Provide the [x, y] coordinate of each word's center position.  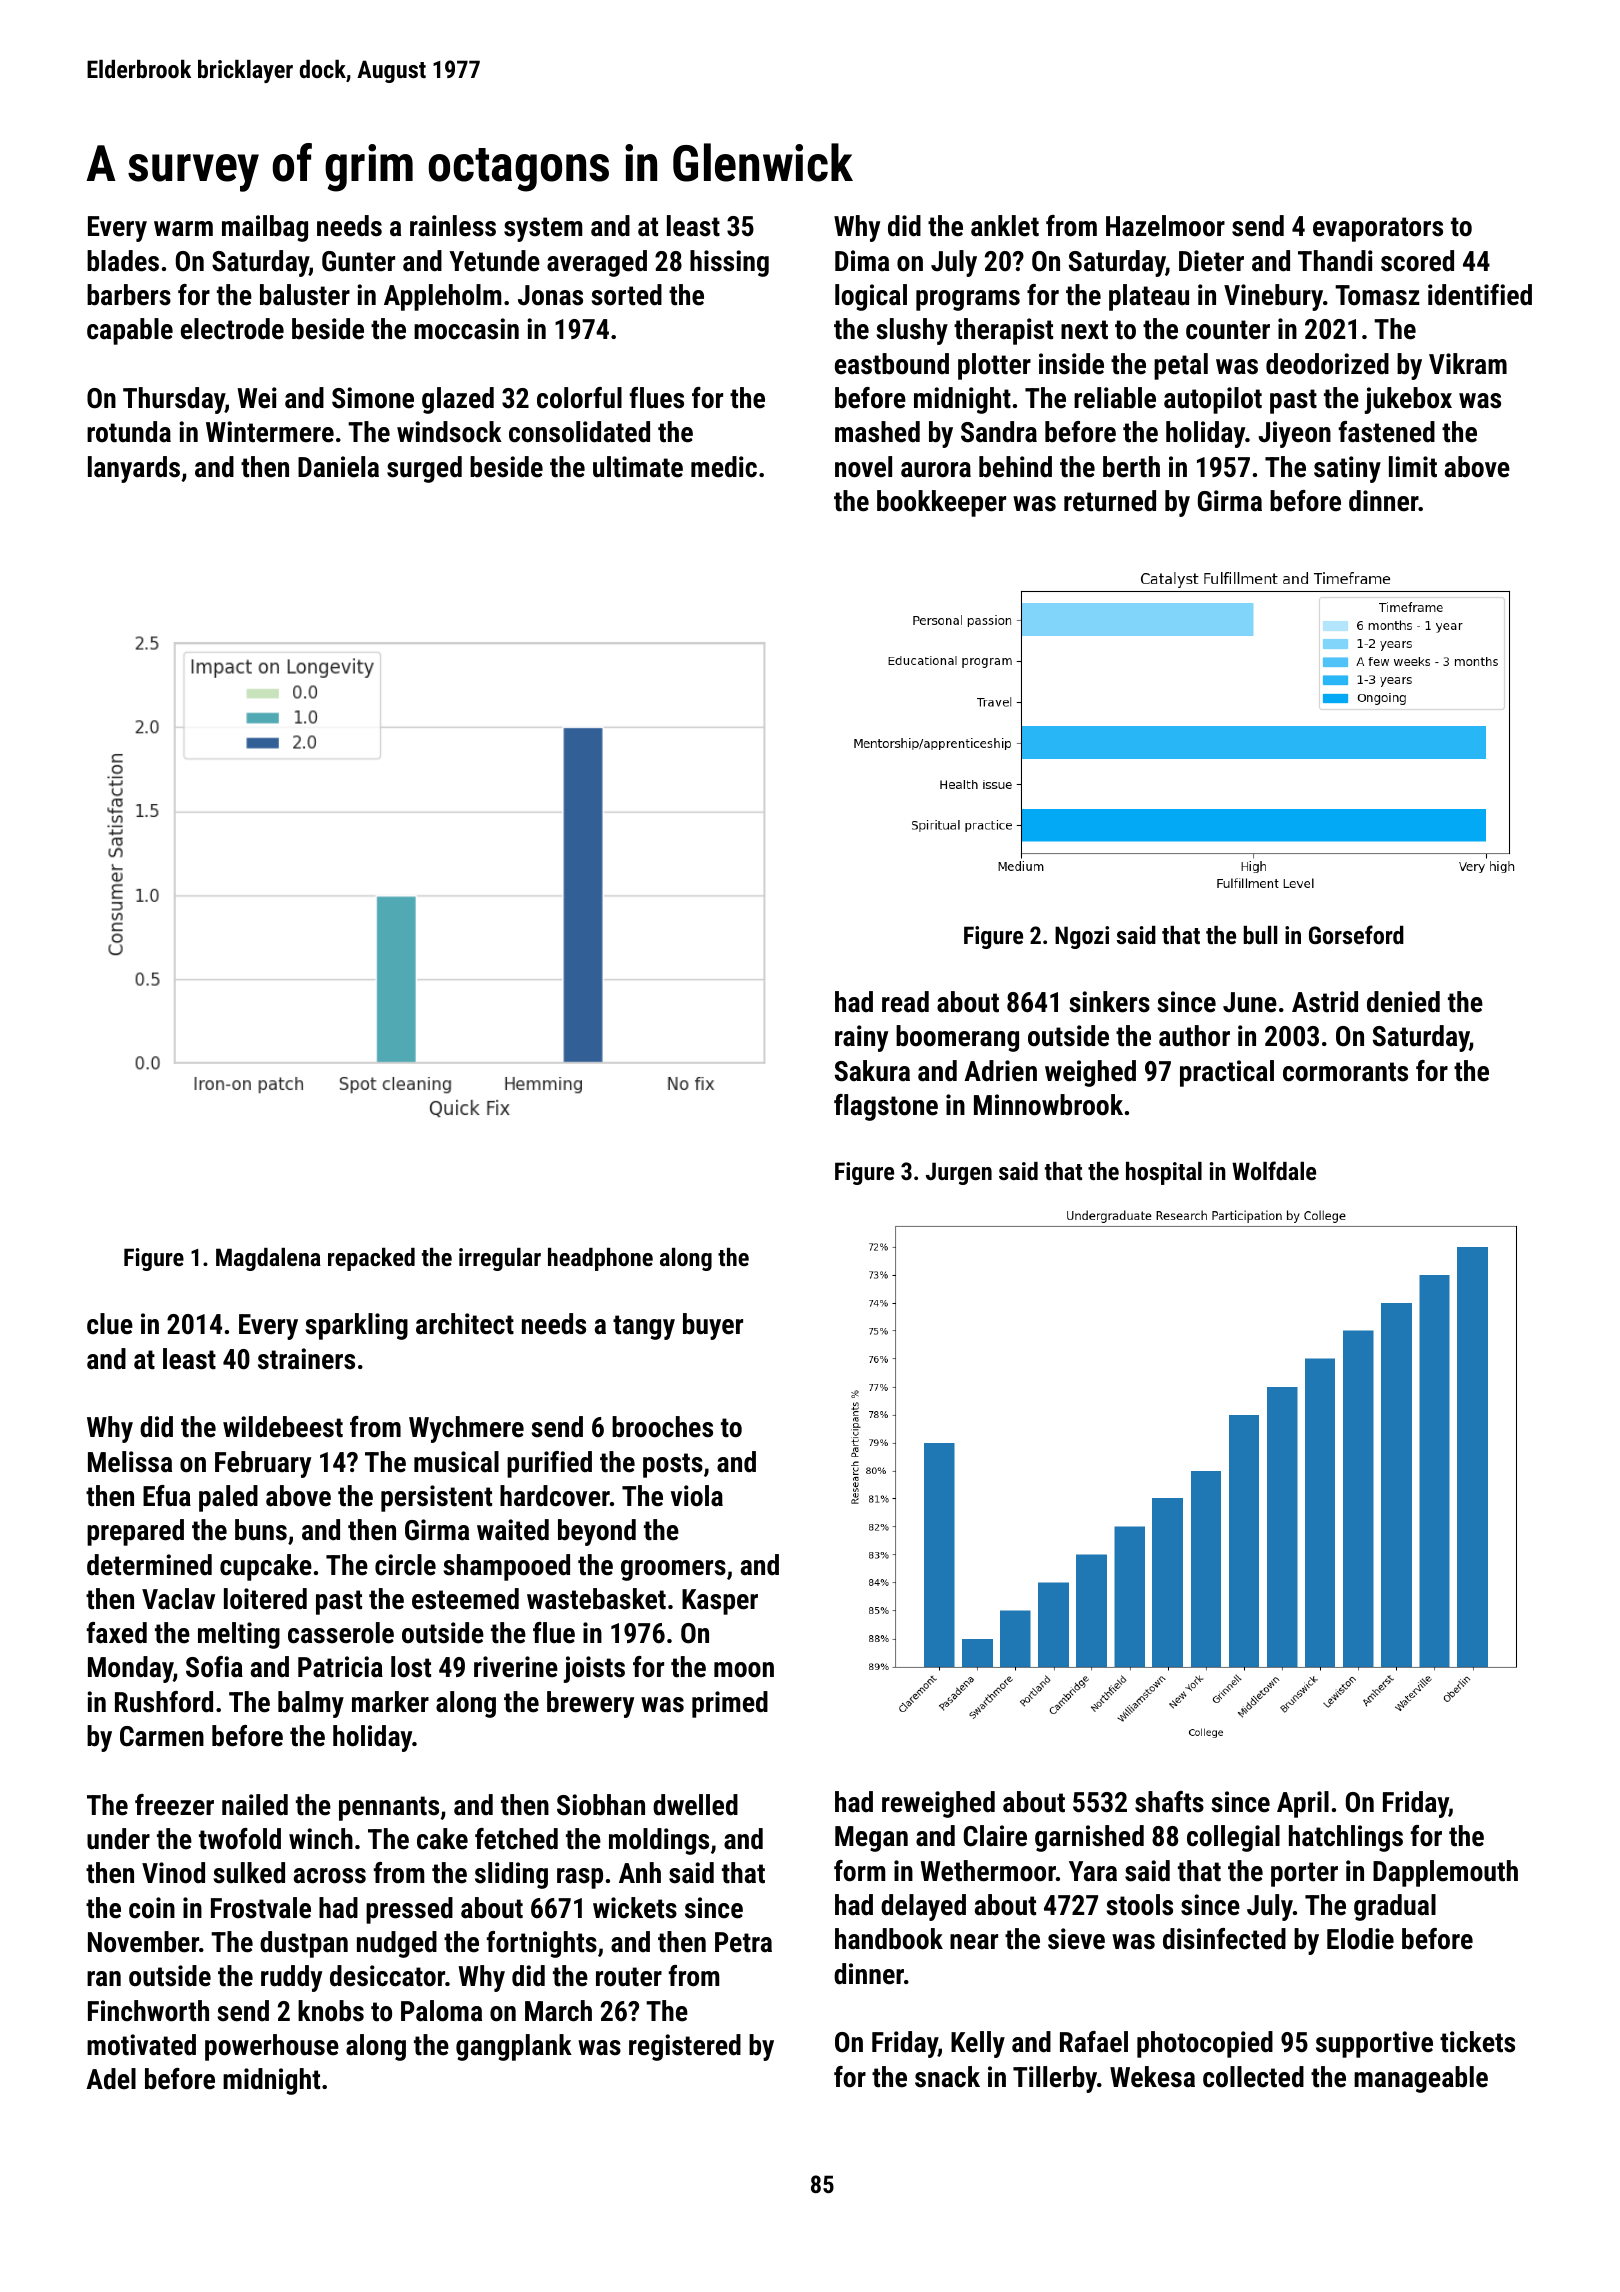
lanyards [134, 469]
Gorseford [1356, 934]
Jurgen [959, 1173]
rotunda [129, 432]
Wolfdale [1274, 1170]
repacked [371, 1259]
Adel [111, 2079]
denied [1403, 1002]
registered [685, 2047]
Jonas [550, 295]
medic [724, 467]
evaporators [1378, 229]
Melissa [130, 1462]
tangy [644, 1327]
